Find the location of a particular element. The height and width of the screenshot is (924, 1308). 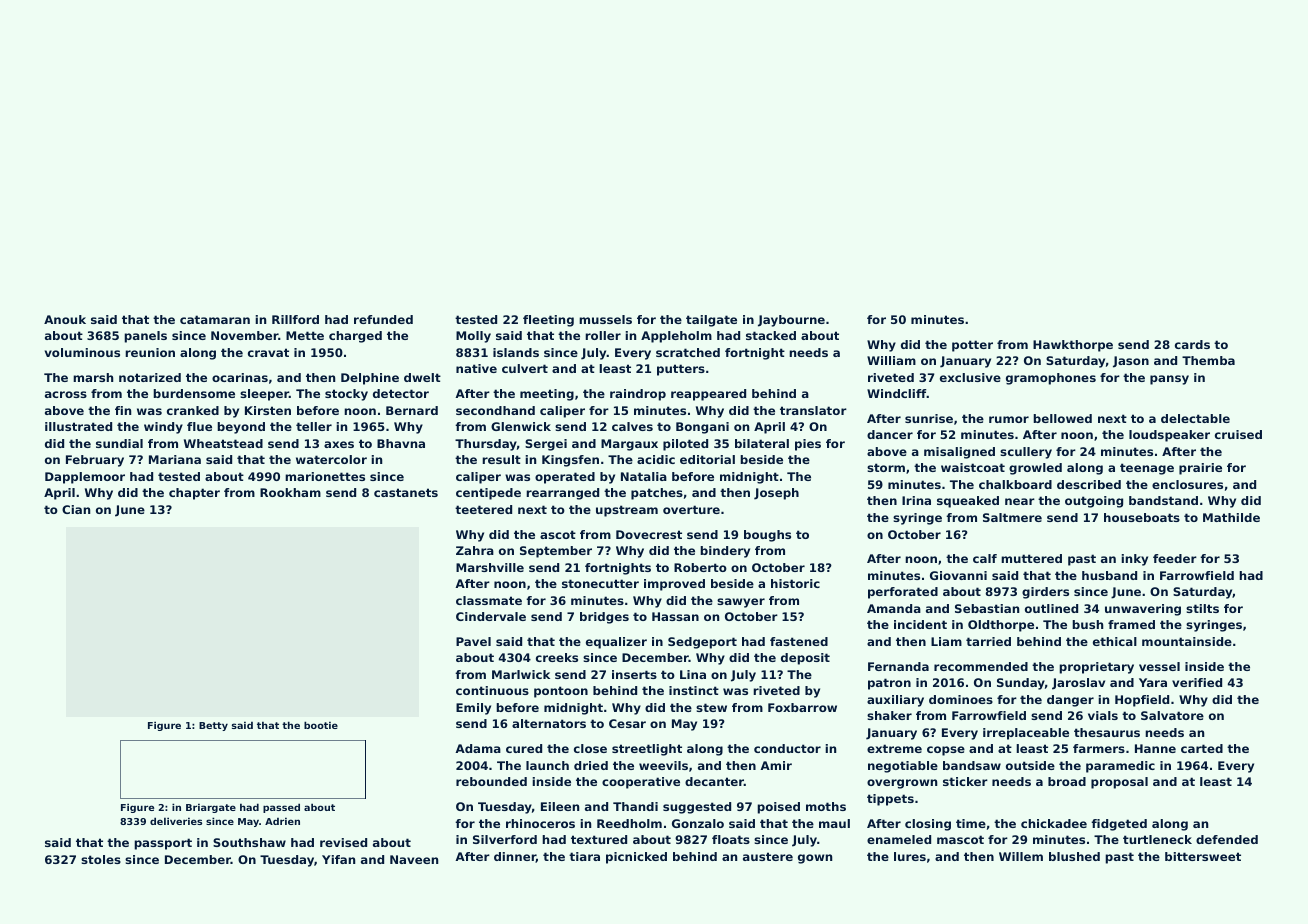

stilts is located at coordinates (1202, 608).
